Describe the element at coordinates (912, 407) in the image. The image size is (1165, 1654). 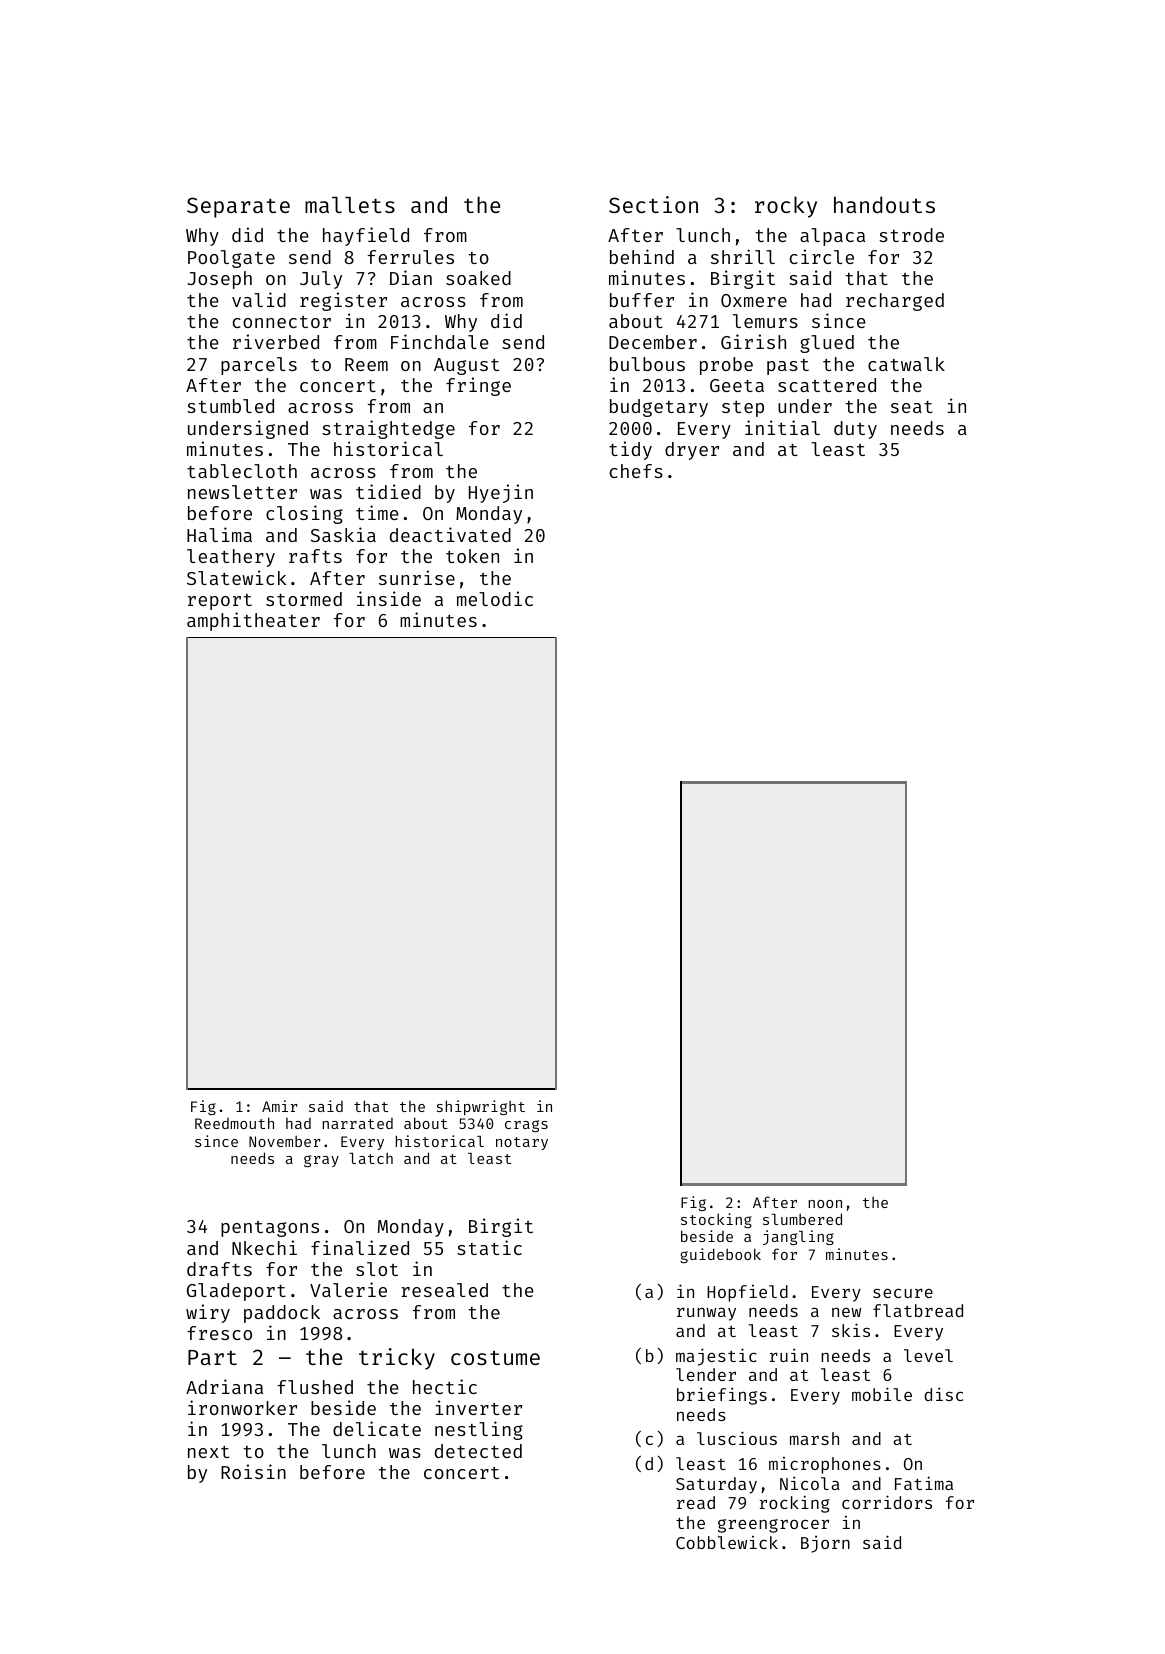
I see `seat` at that location.
